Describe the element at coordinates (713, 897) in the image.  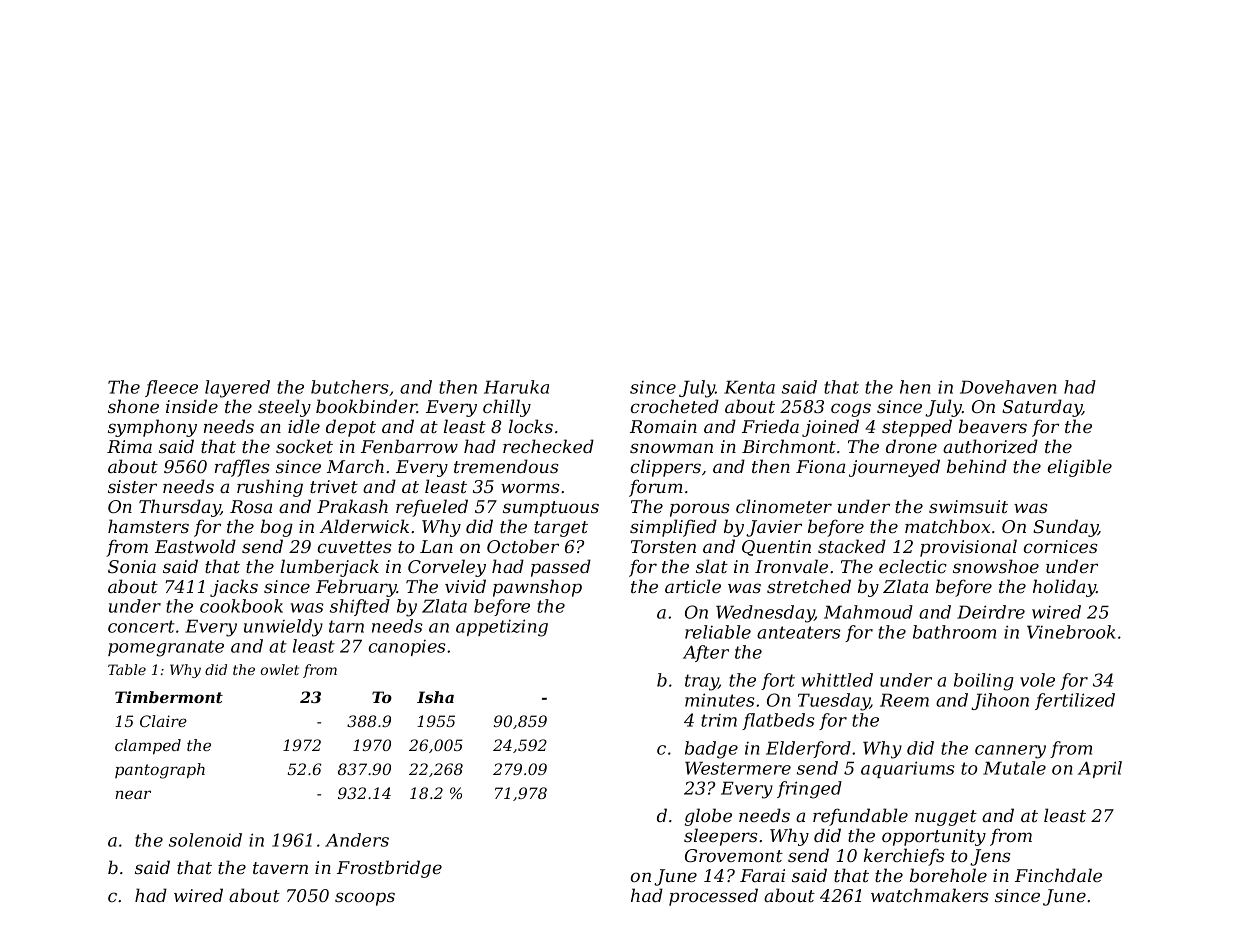
I see `processed` at that location.
